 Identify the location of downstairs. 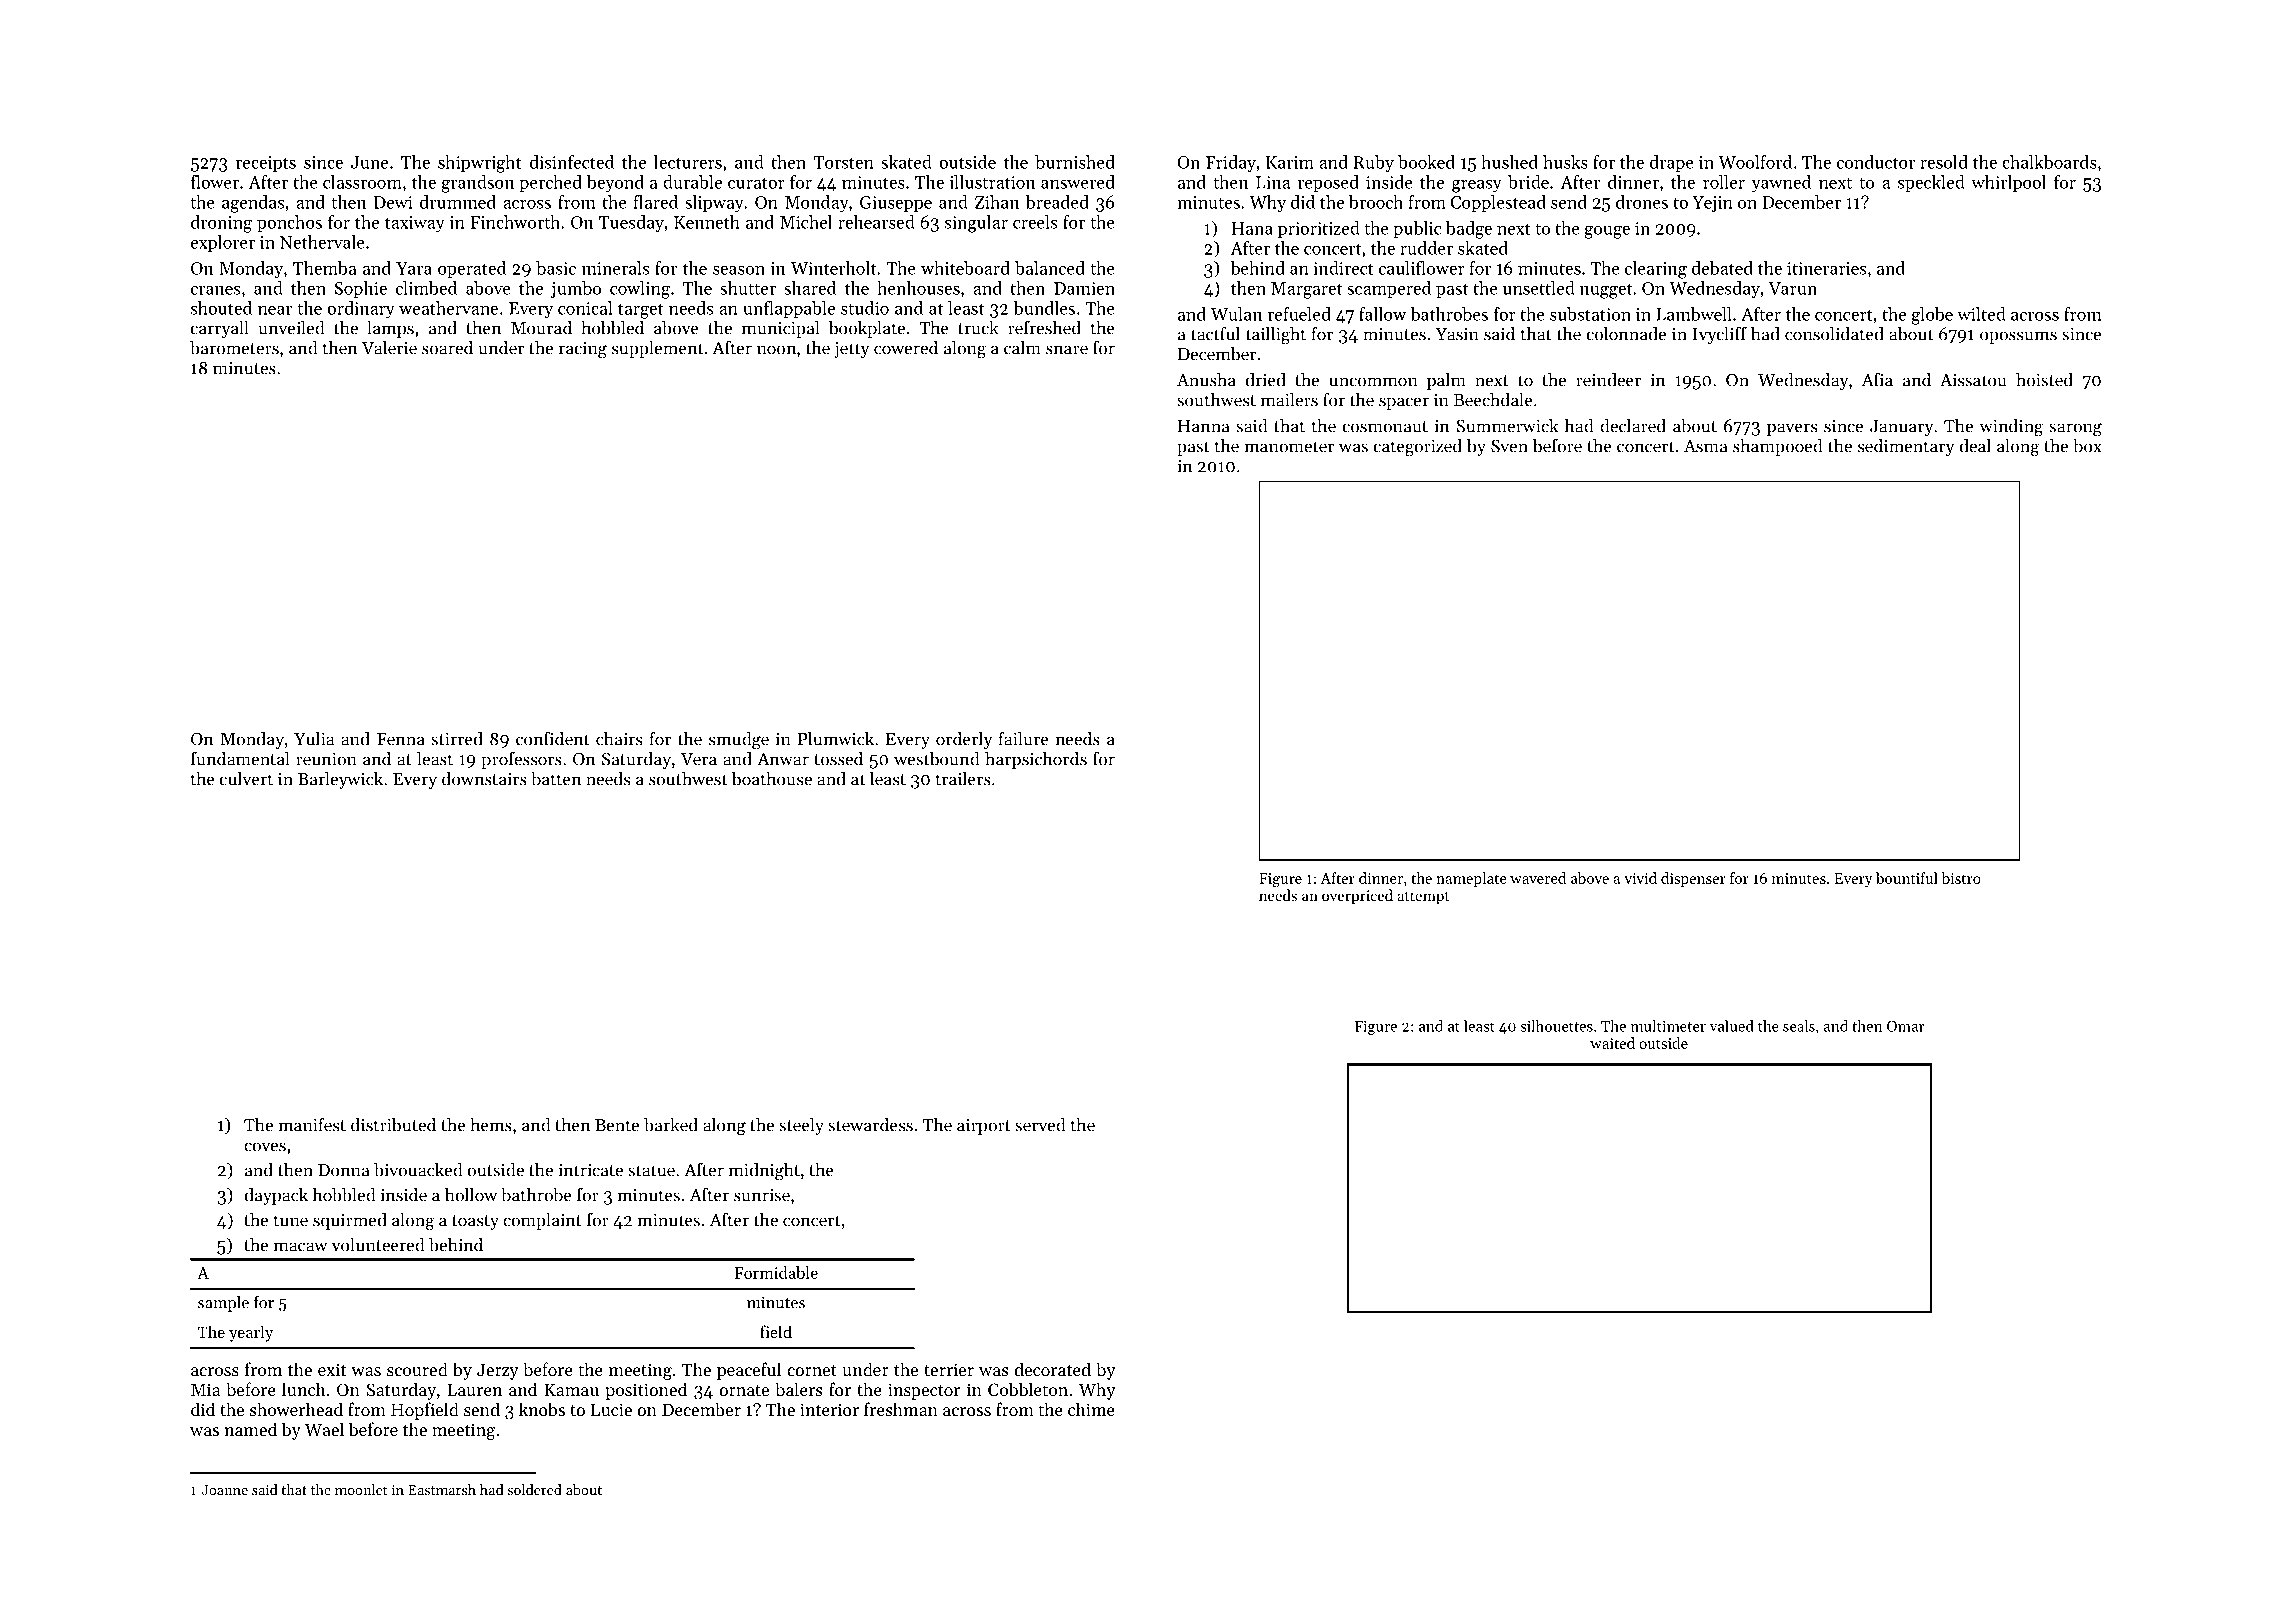
(484, 779).
